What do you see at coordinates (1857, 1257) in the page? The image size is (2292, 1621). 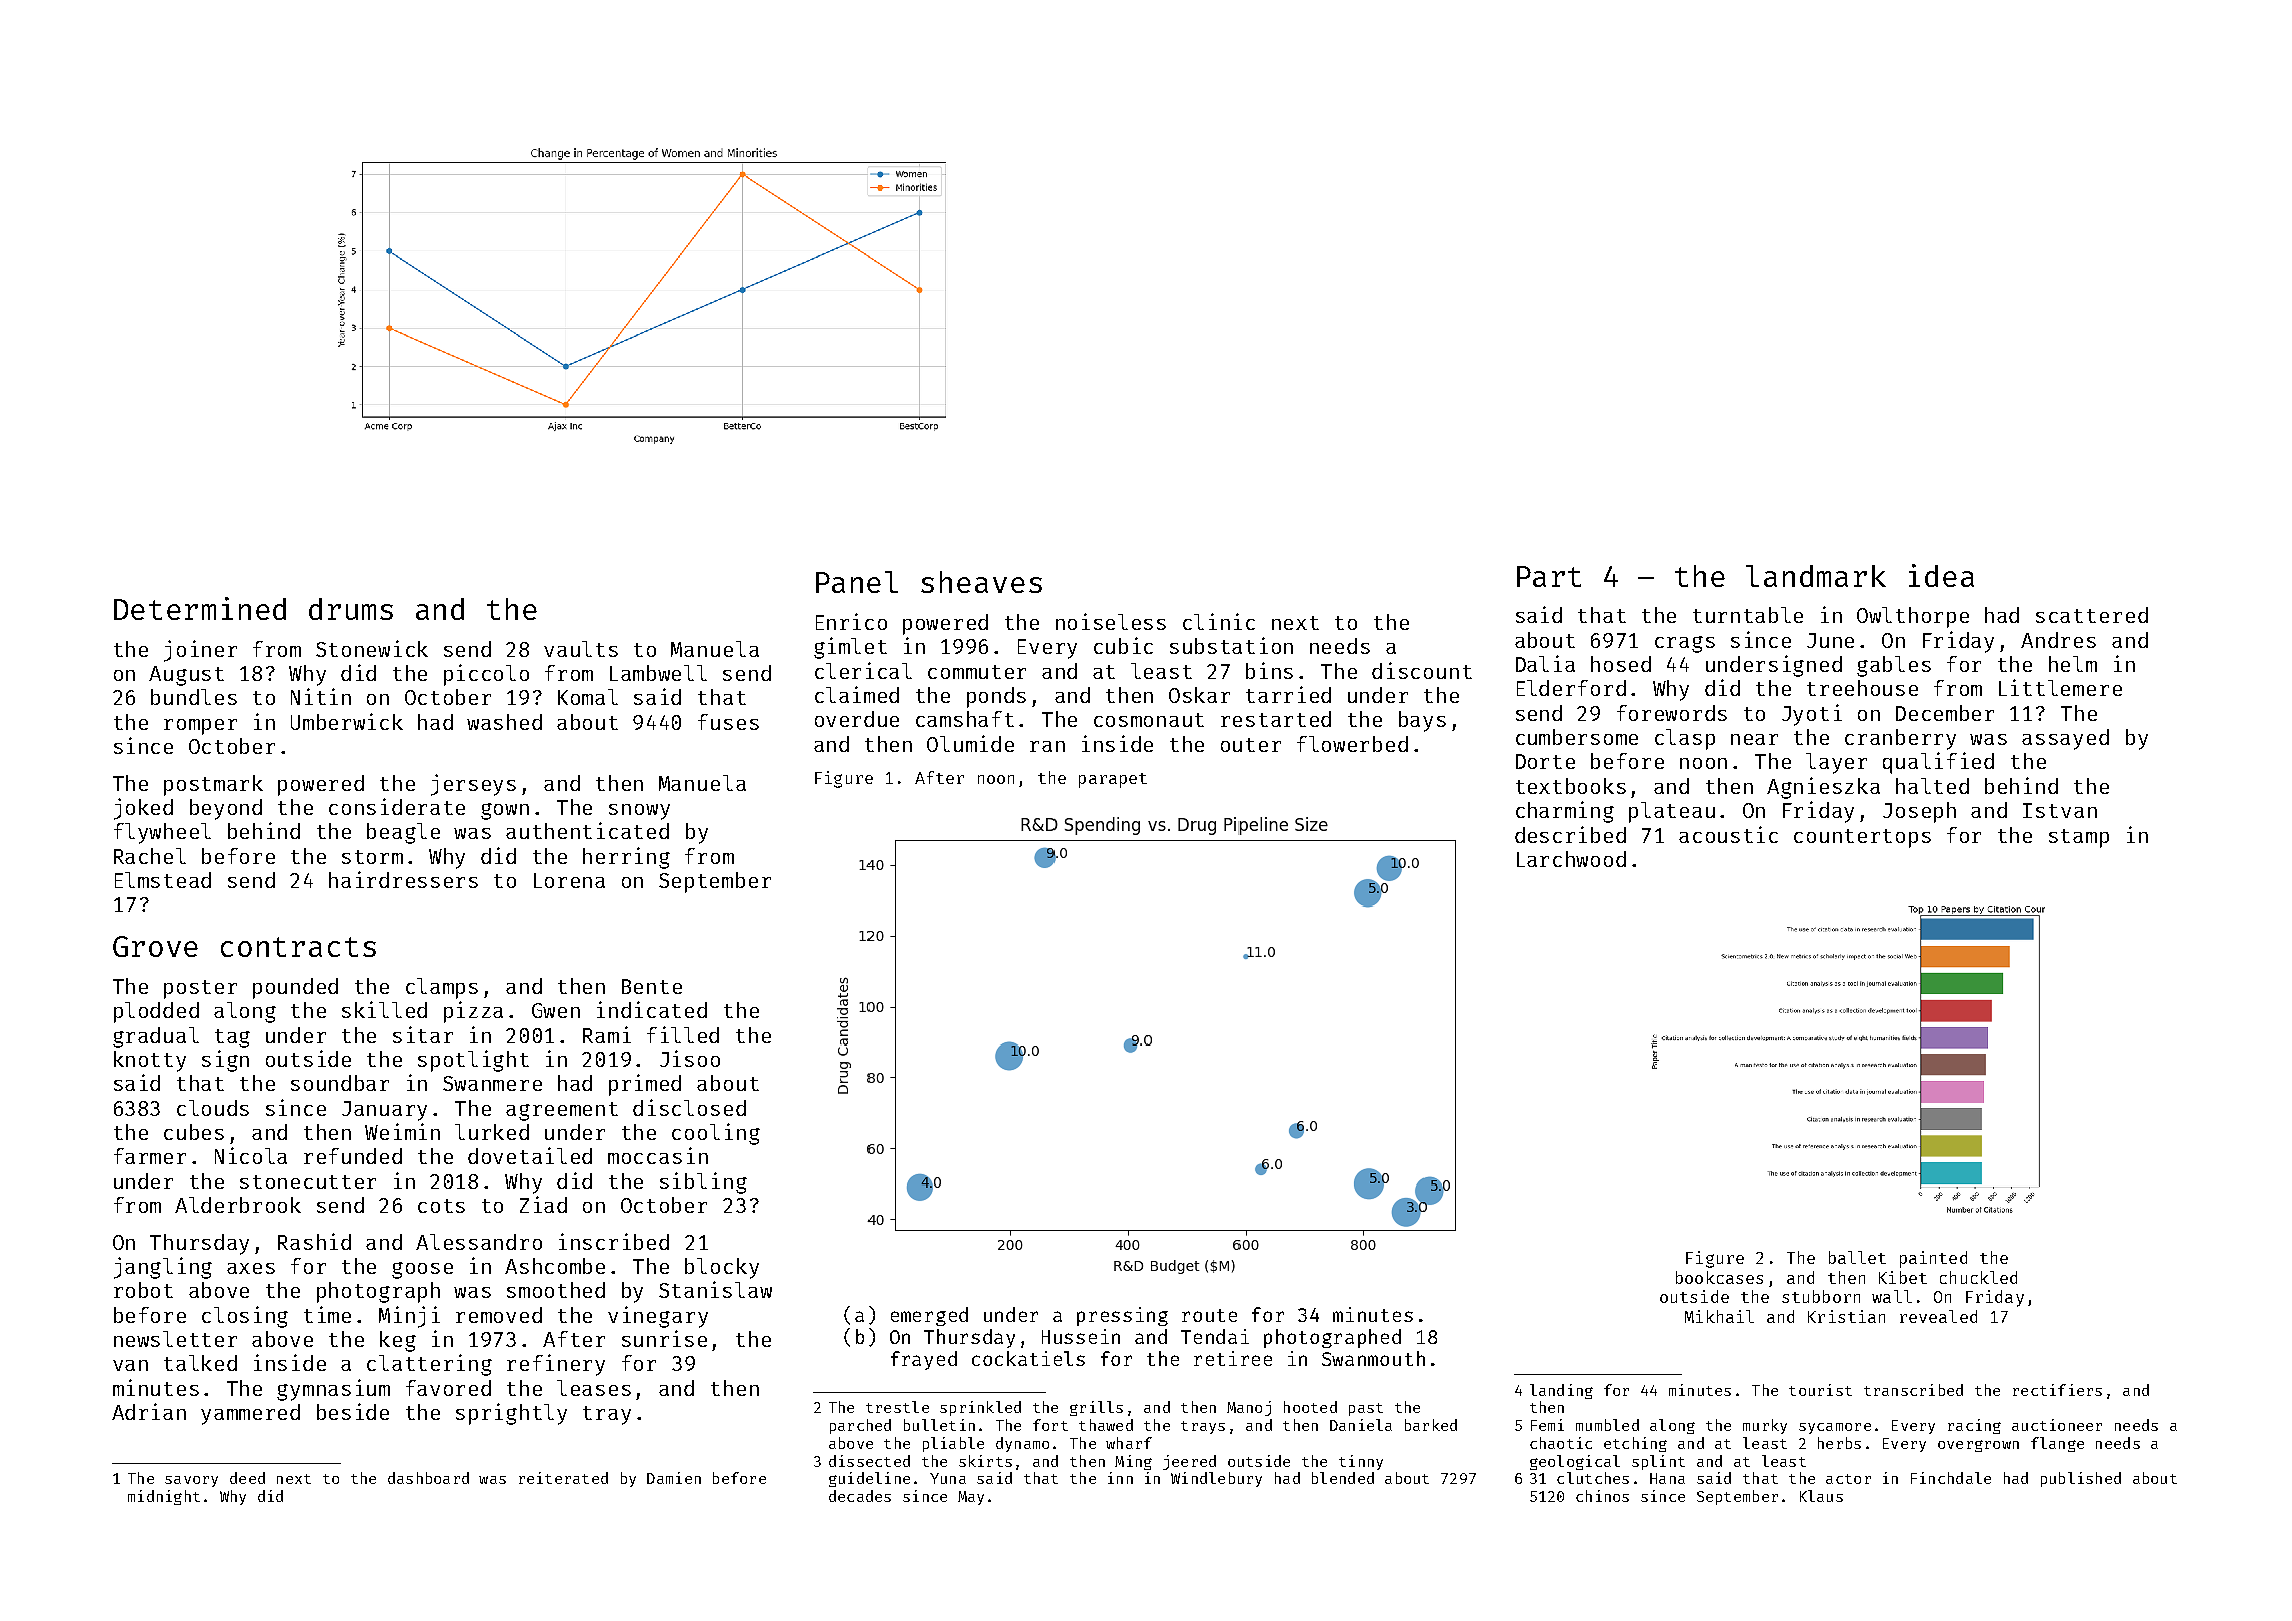 I see `ballet` at bounding box center [1857, 1257].
